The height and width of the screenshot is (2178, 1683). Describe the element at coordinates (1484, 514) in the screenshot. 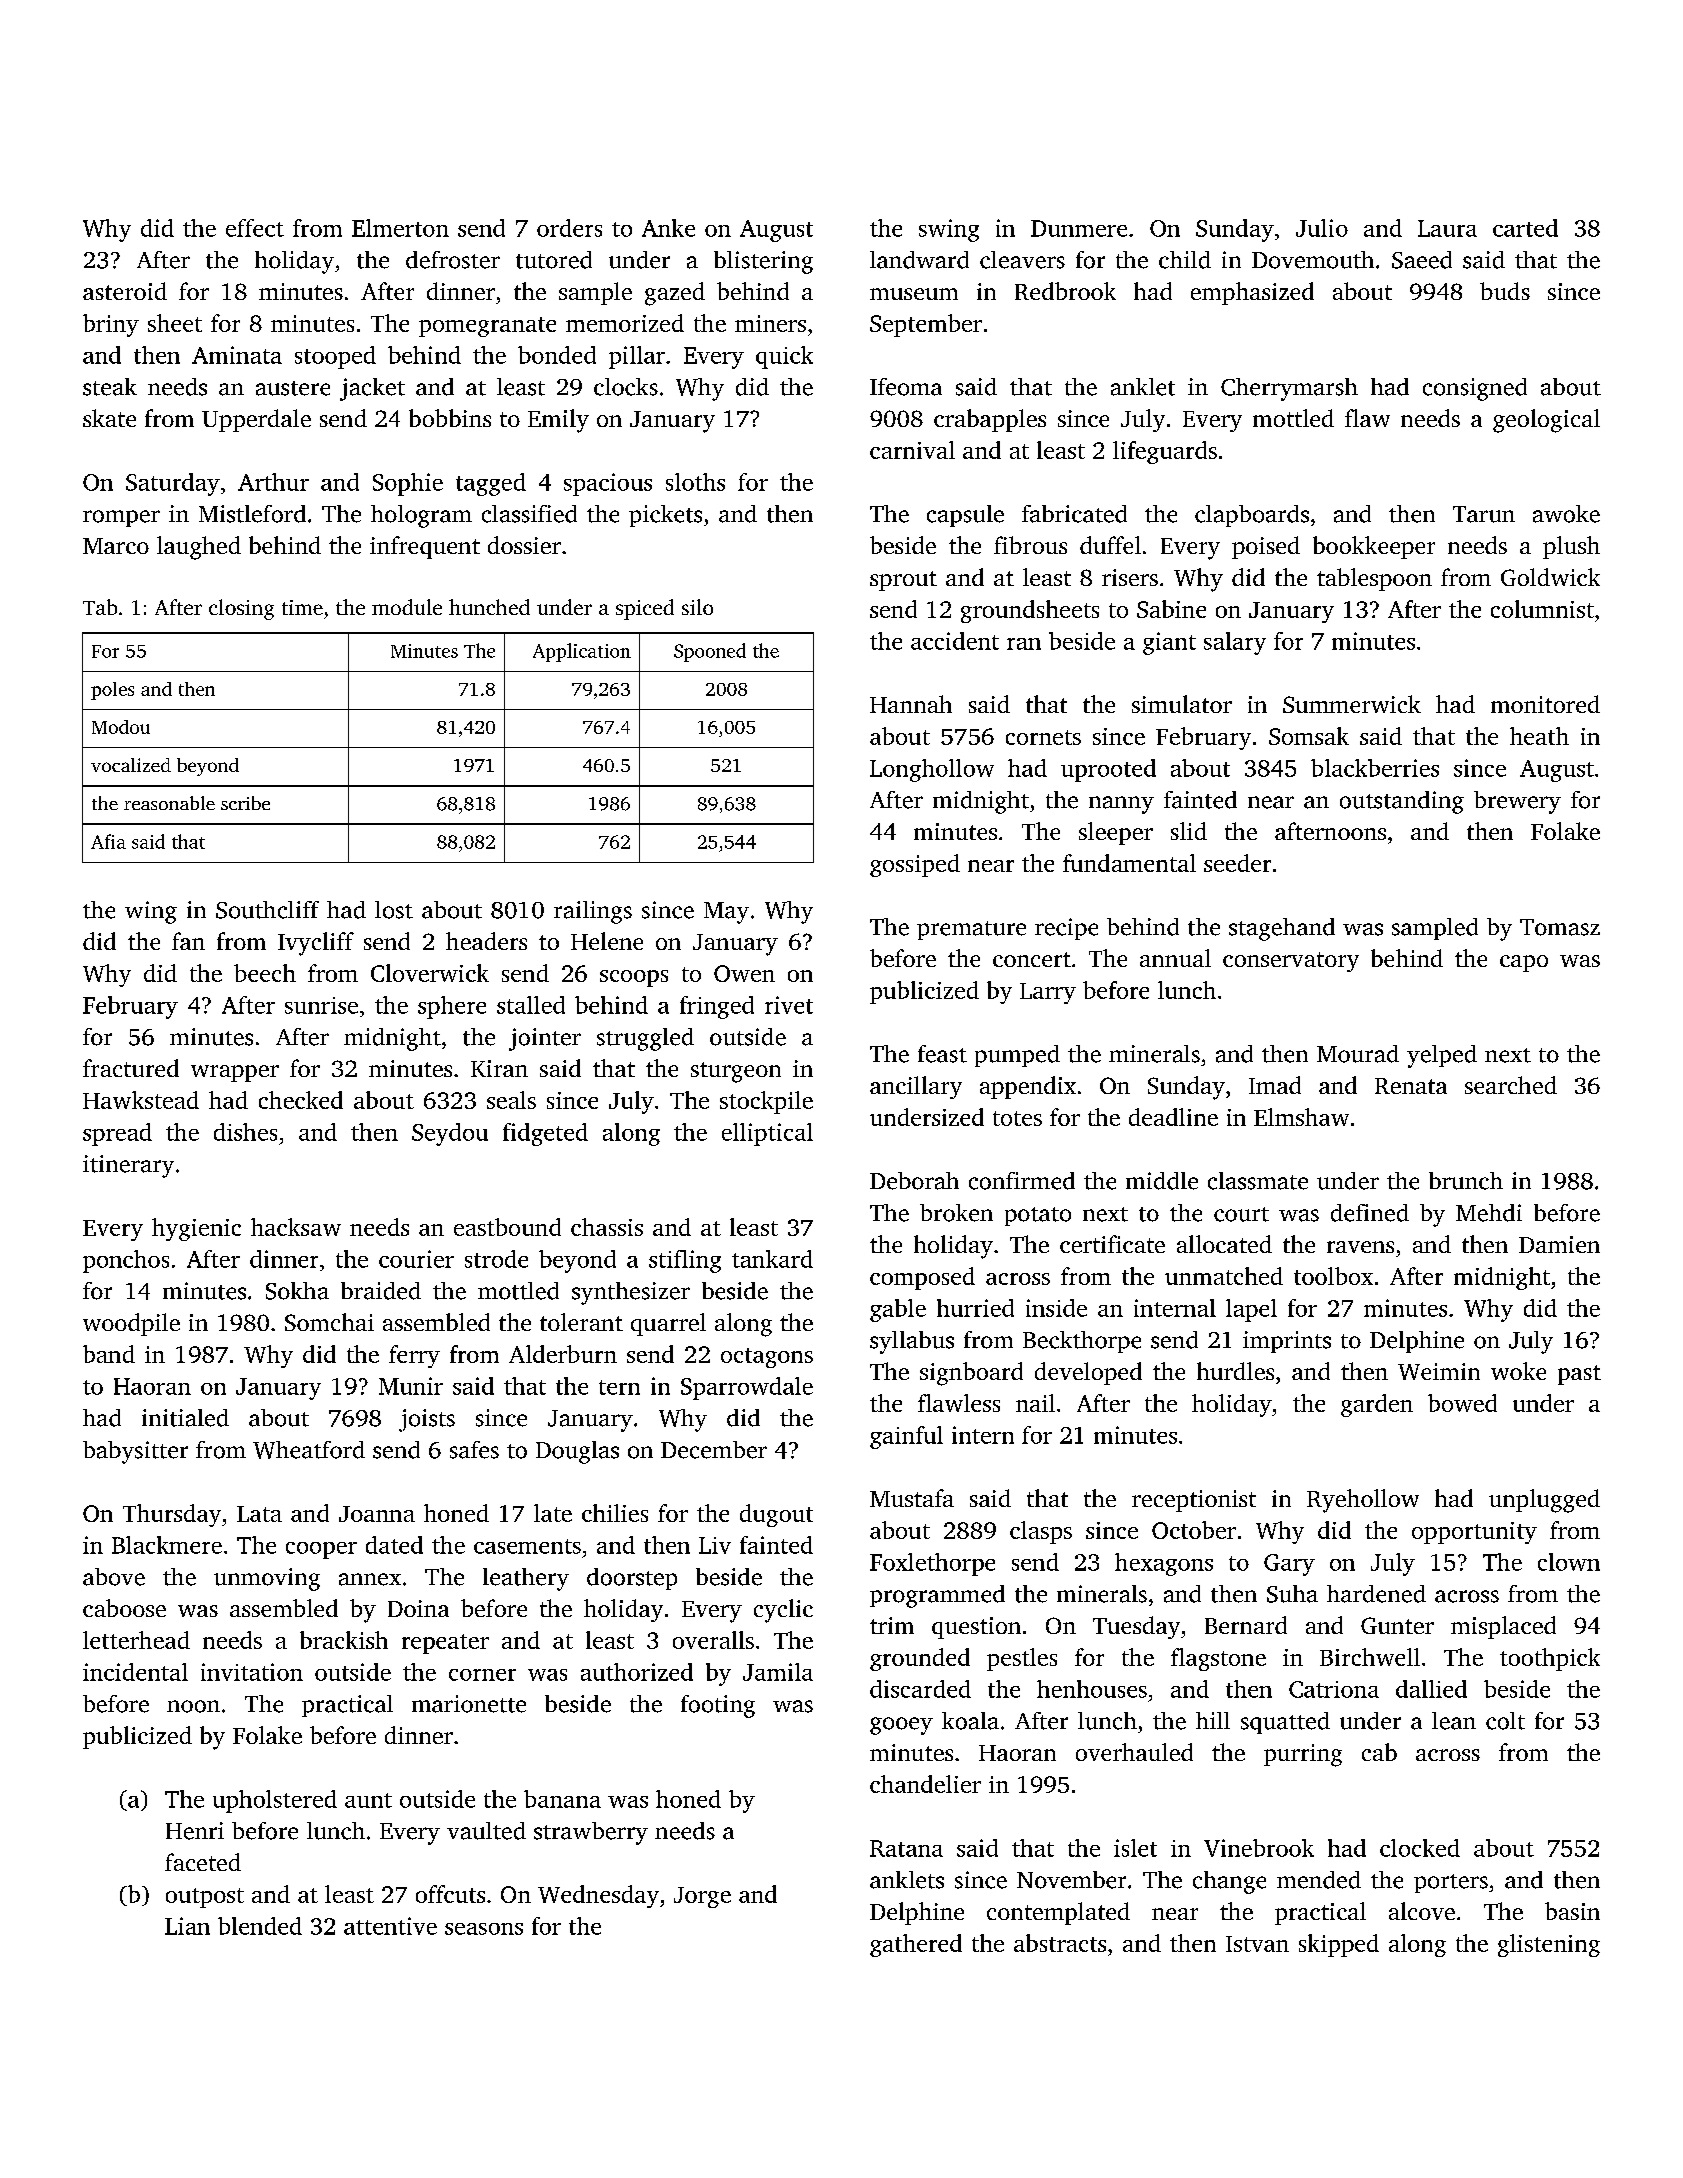

I see `Tarun` at that location.
